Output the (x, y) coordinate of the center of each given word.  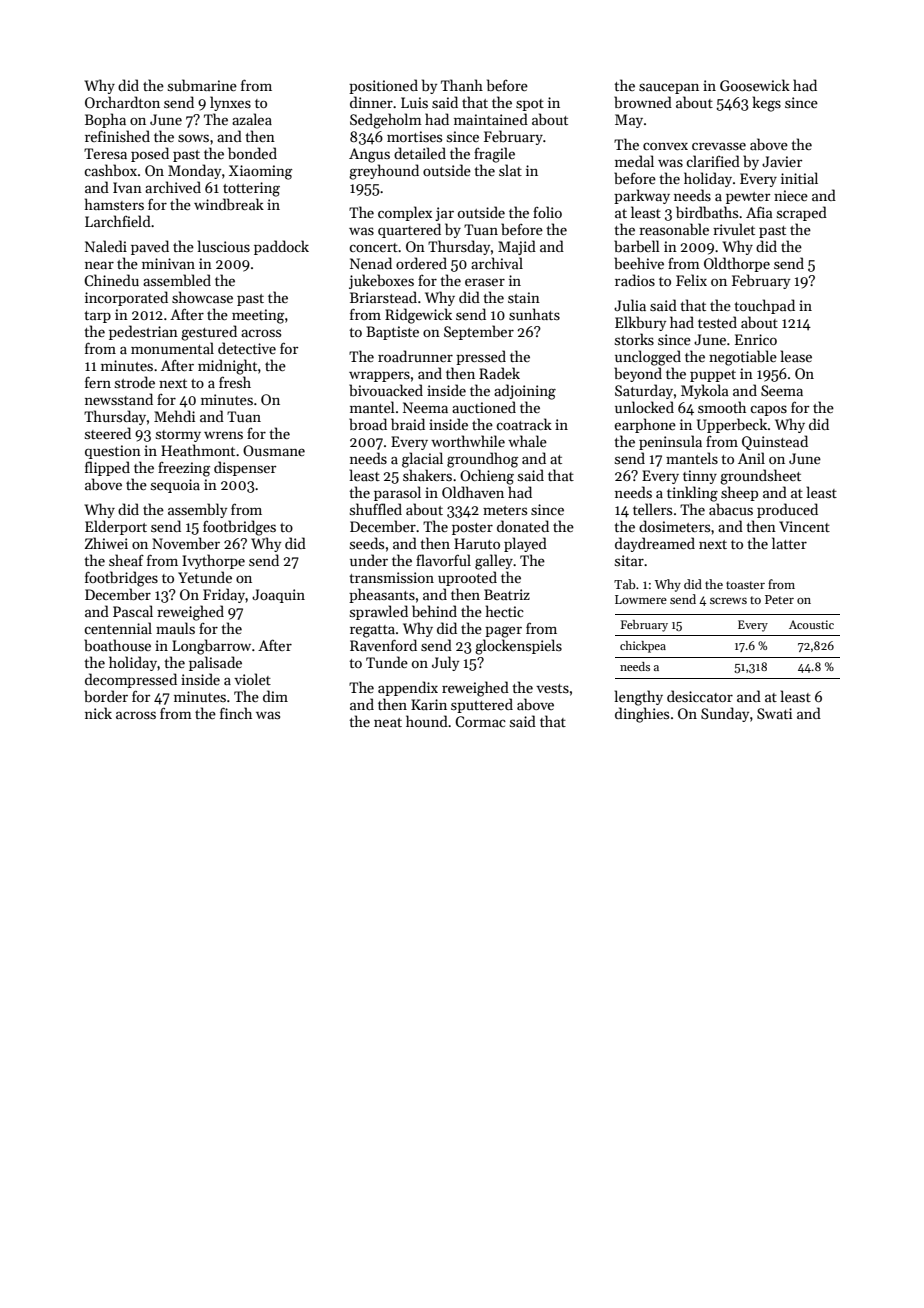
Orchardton (122, 102)
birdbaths (707, 212)
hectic (505, 611)
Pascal (133, 611)
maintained (491, 119)
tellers (652, 509)
